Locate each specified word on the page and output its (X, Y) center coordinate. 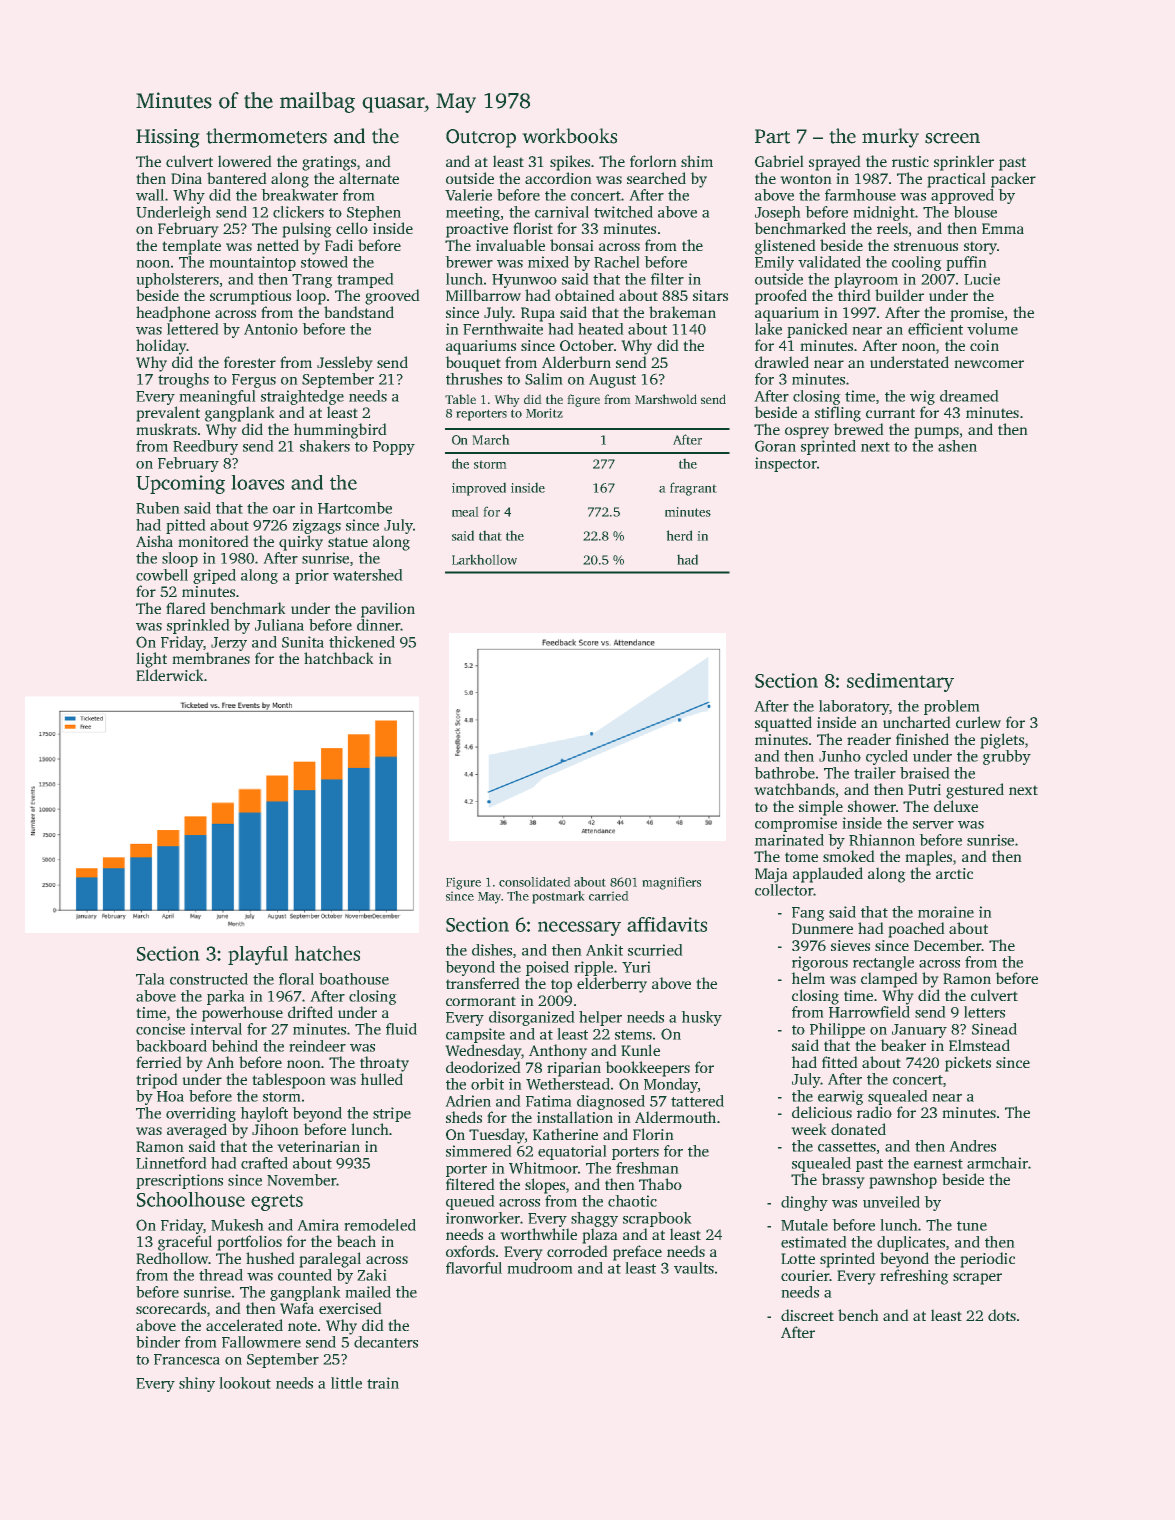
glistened (785, 247)
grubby (1007, 757)
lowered (245, 161)
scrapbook (657, 1219)
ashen (957, 446)
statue (348, 542)
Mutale (804, 1225)
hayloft (264, 1114)
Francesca (187, 1359)
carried (609, 896)
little (346, 1383)
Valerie (468, 195)
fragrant (693, 489)
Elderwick (170, 675)
